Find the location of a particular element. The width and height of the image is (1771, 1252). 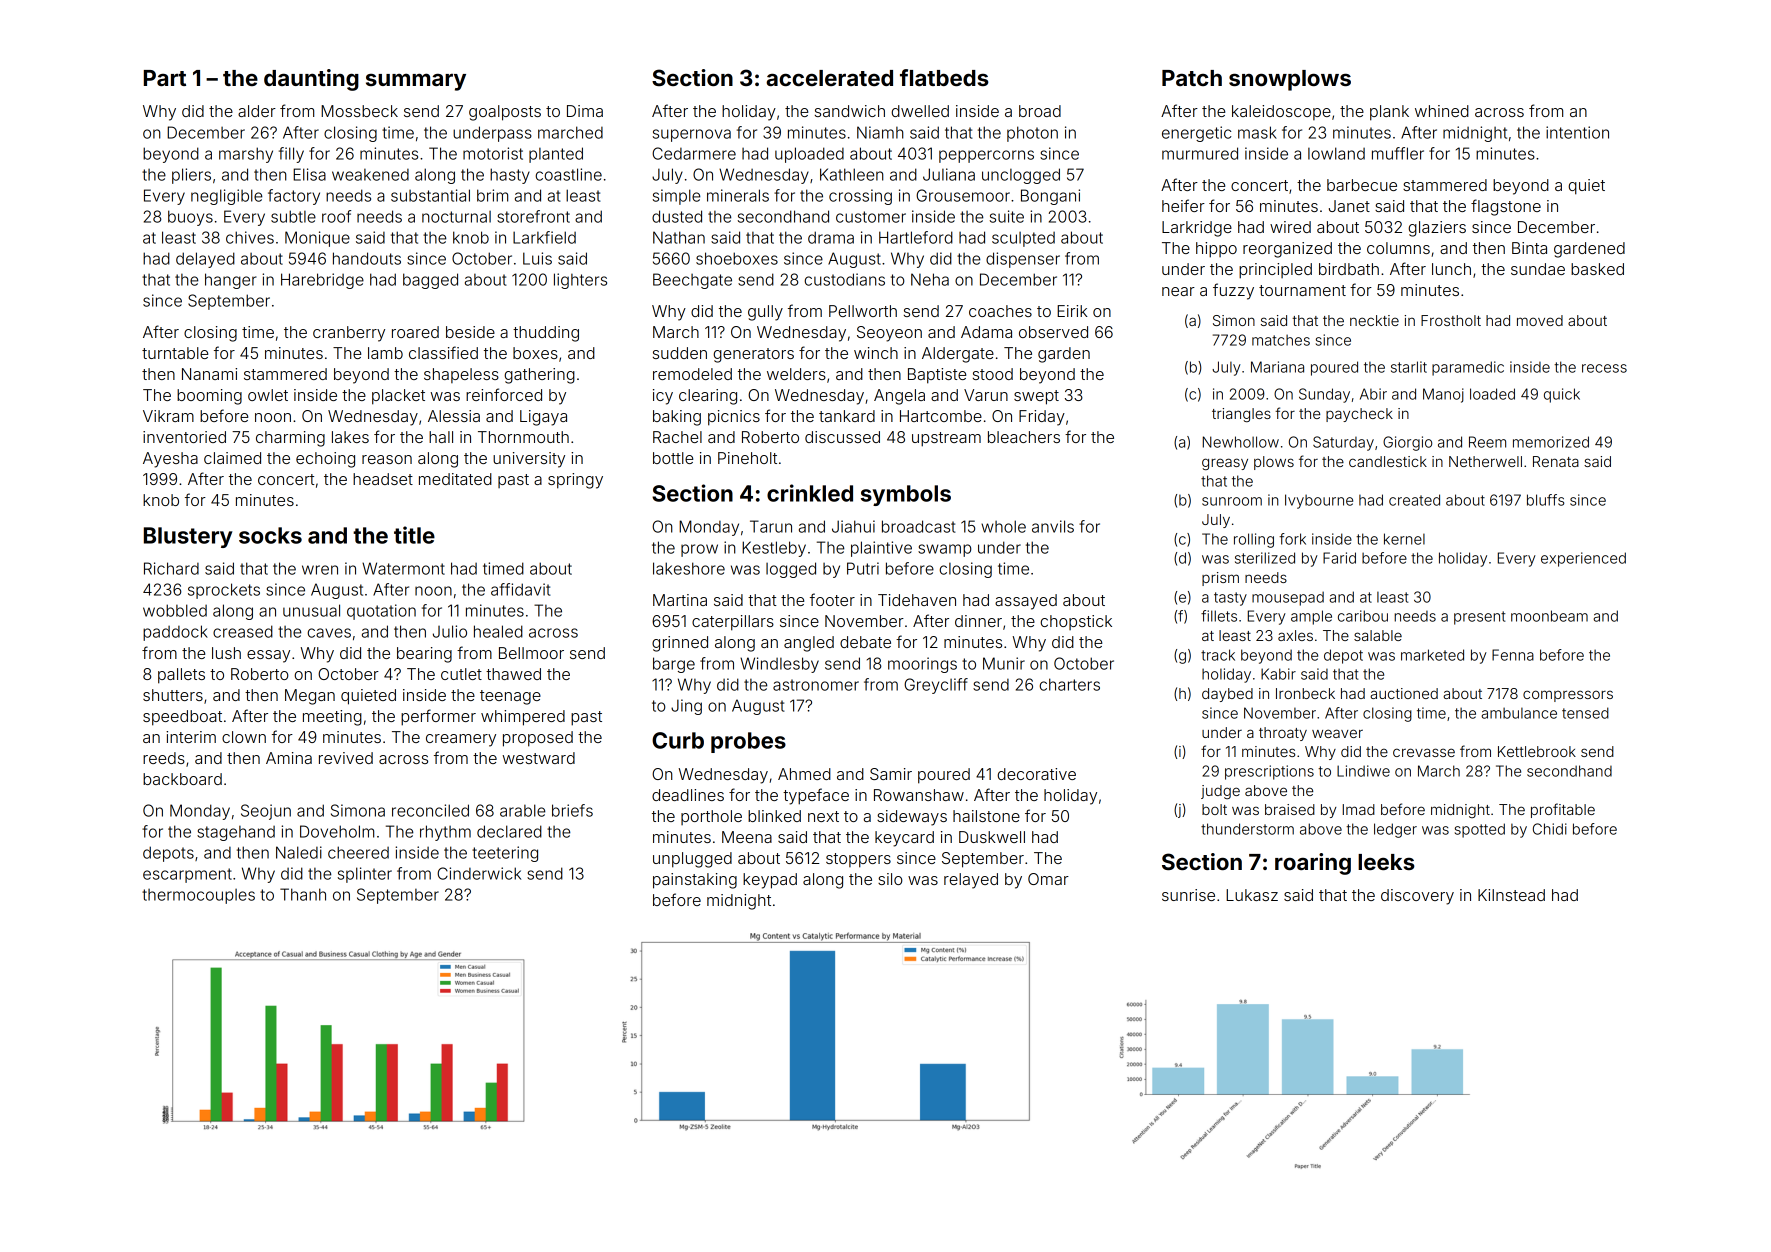

Ayesha is located at coordinates (170, 460).
